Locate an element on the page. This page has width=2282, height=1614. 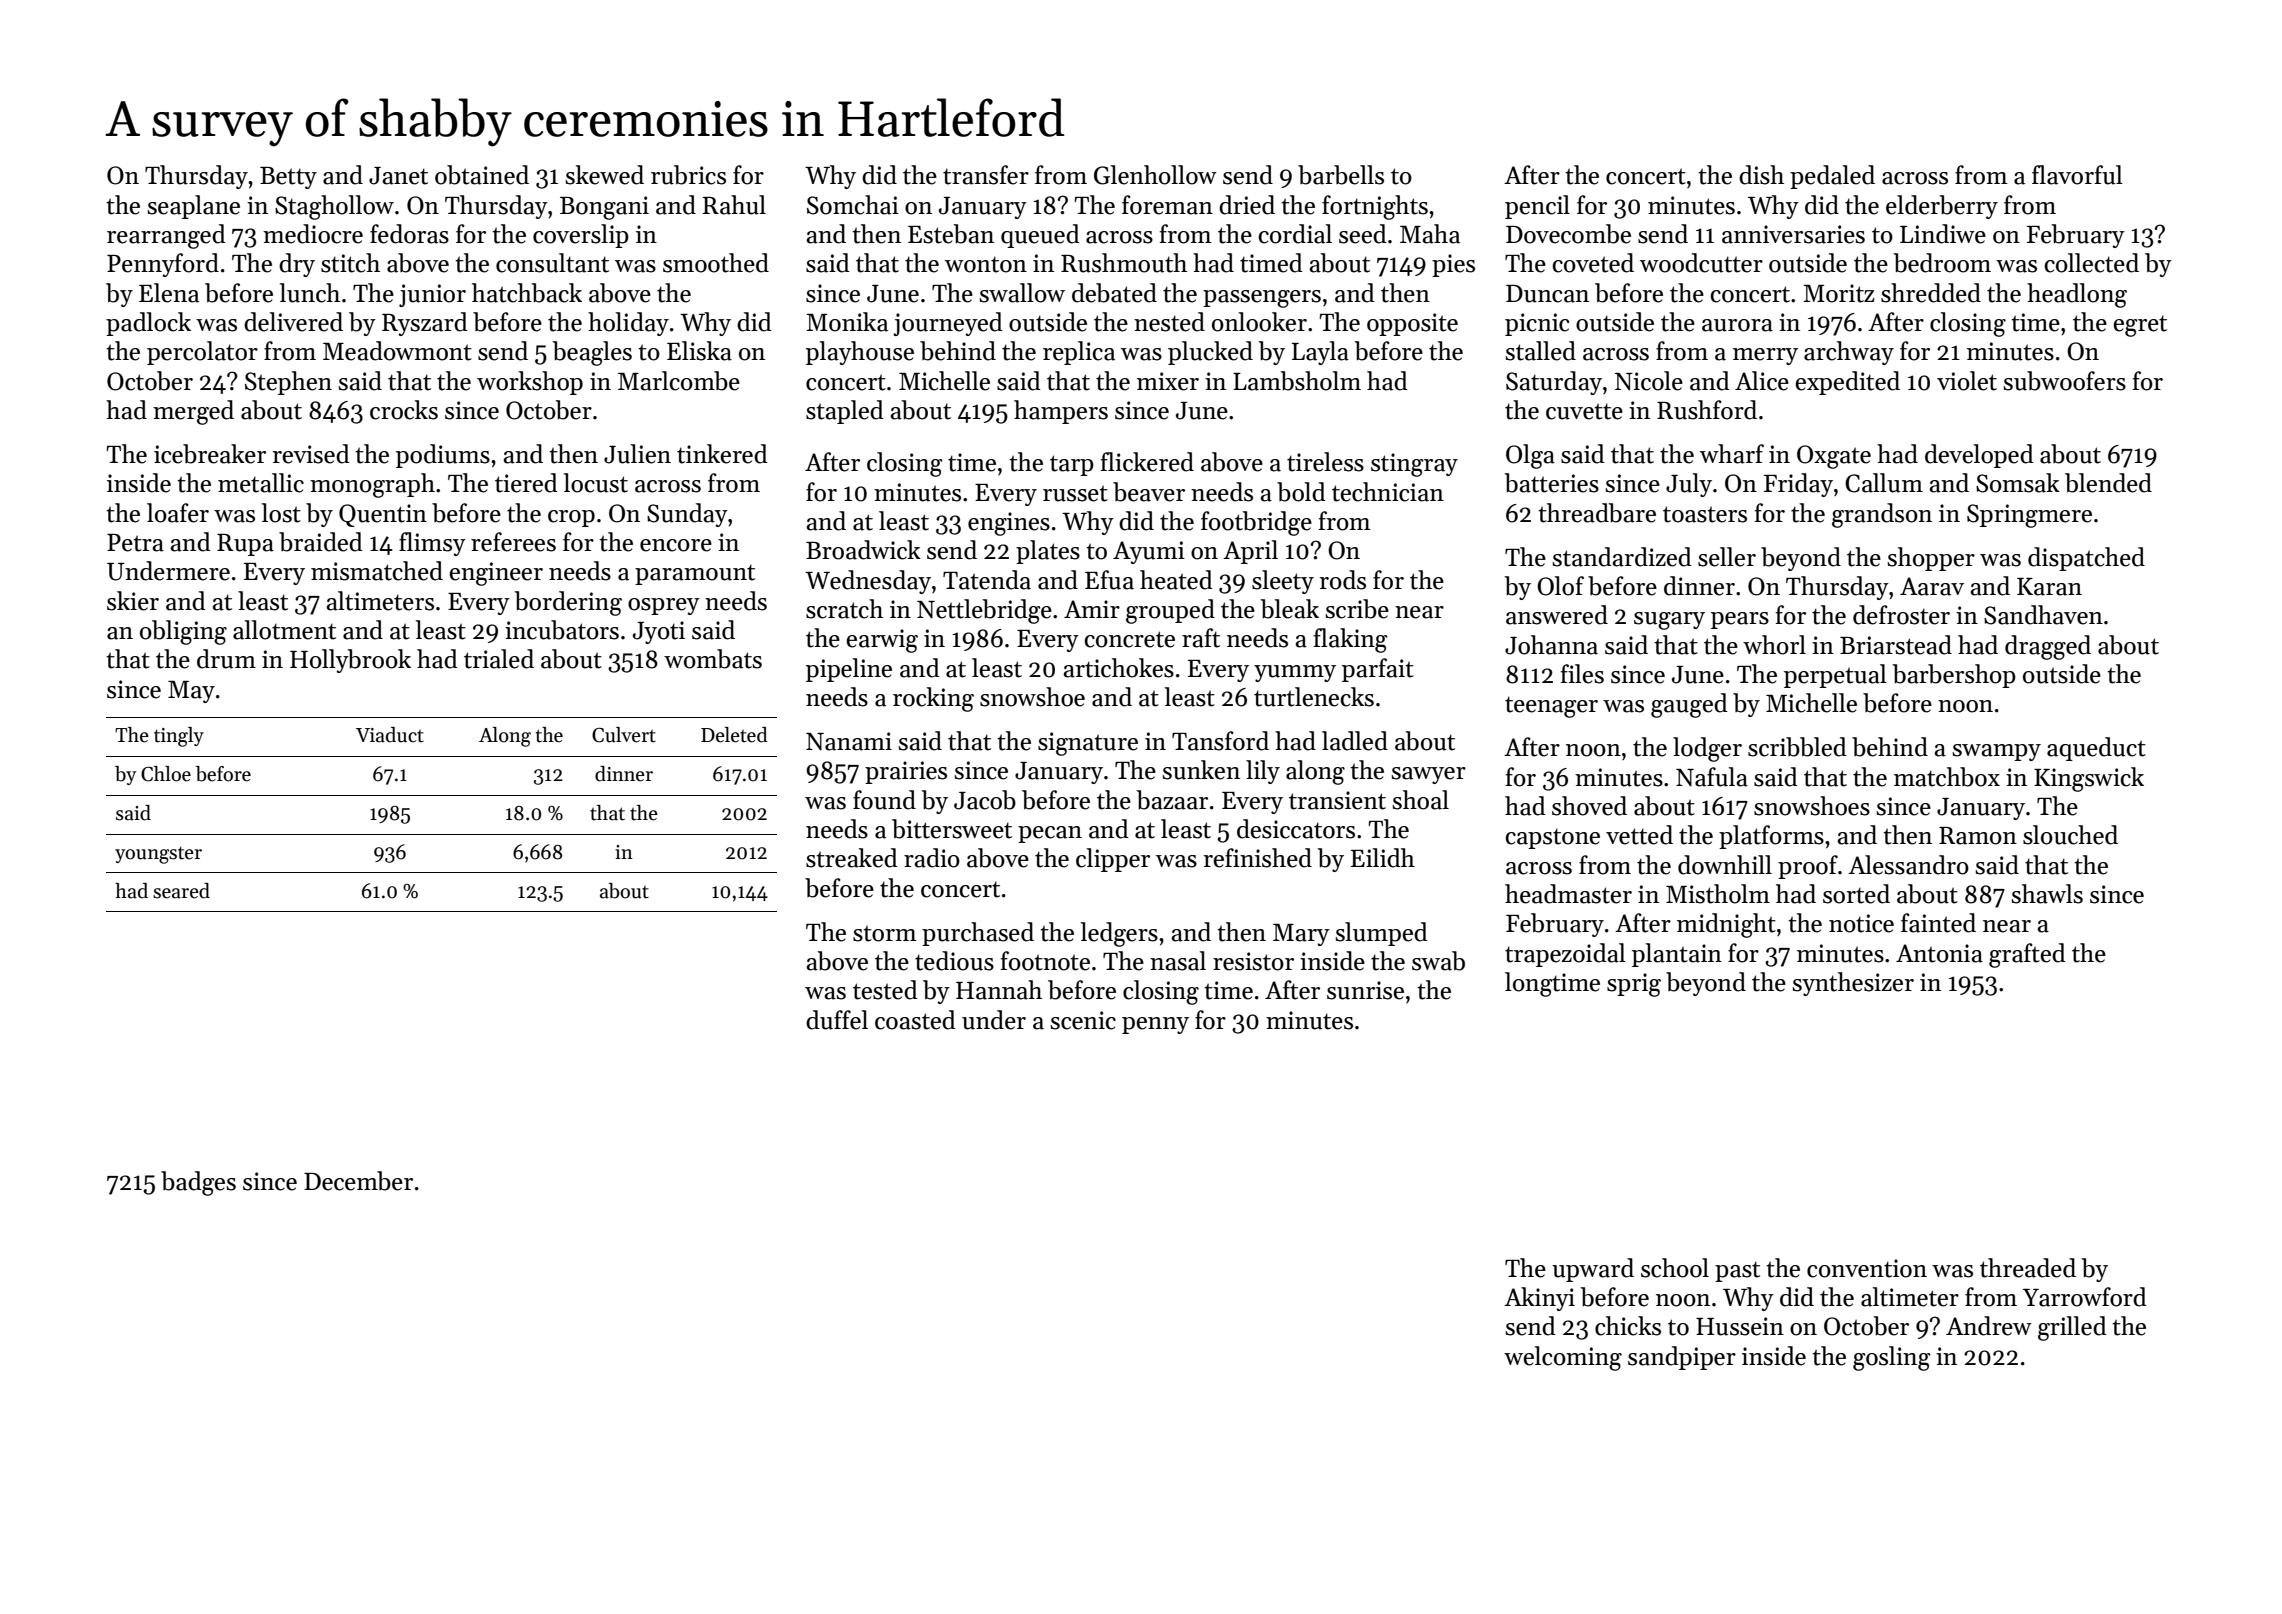
anniversaries is located at coordinates (1793, 234).
